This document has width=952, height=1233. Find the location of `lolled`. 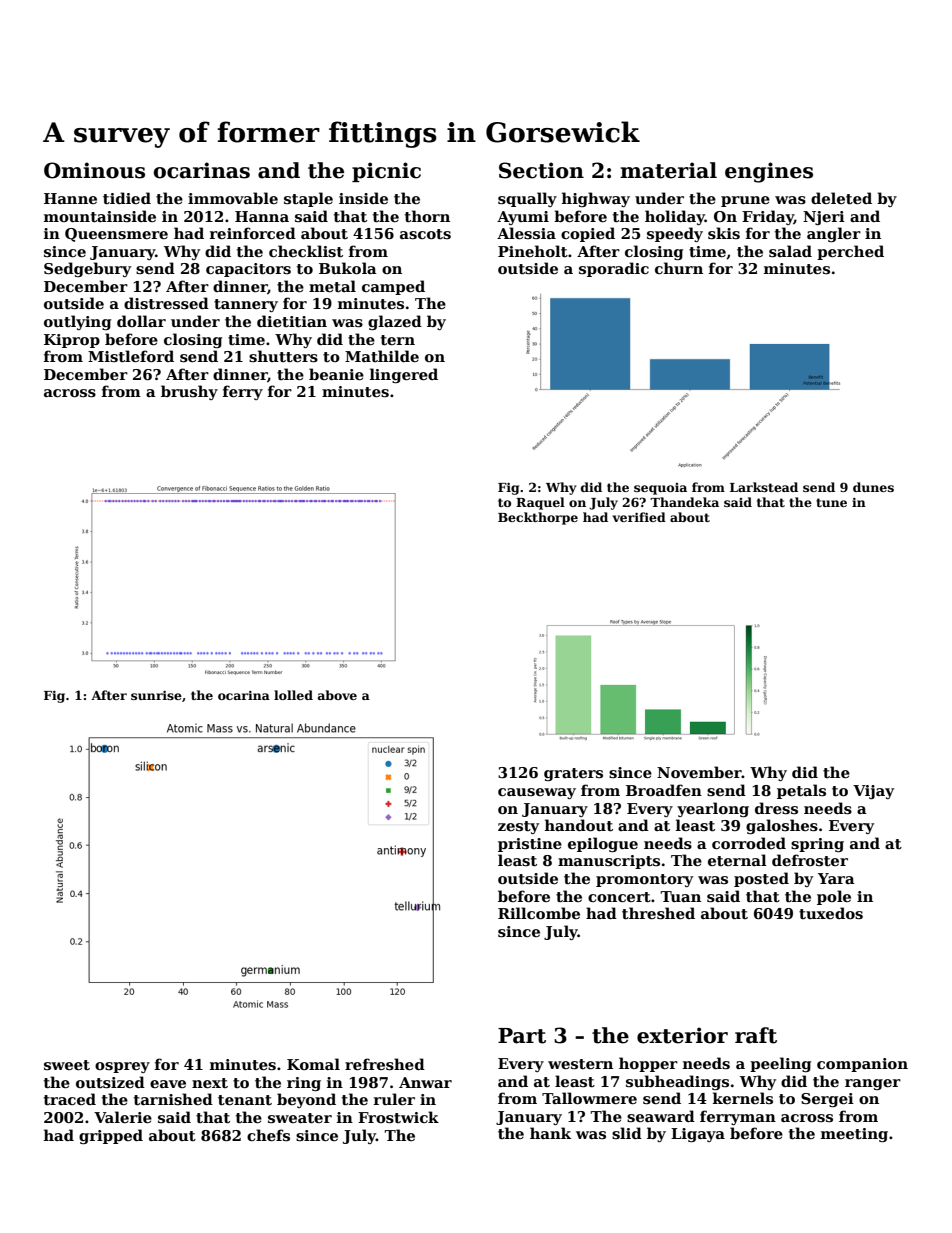

lolled is located at coordinates (293, 695).
